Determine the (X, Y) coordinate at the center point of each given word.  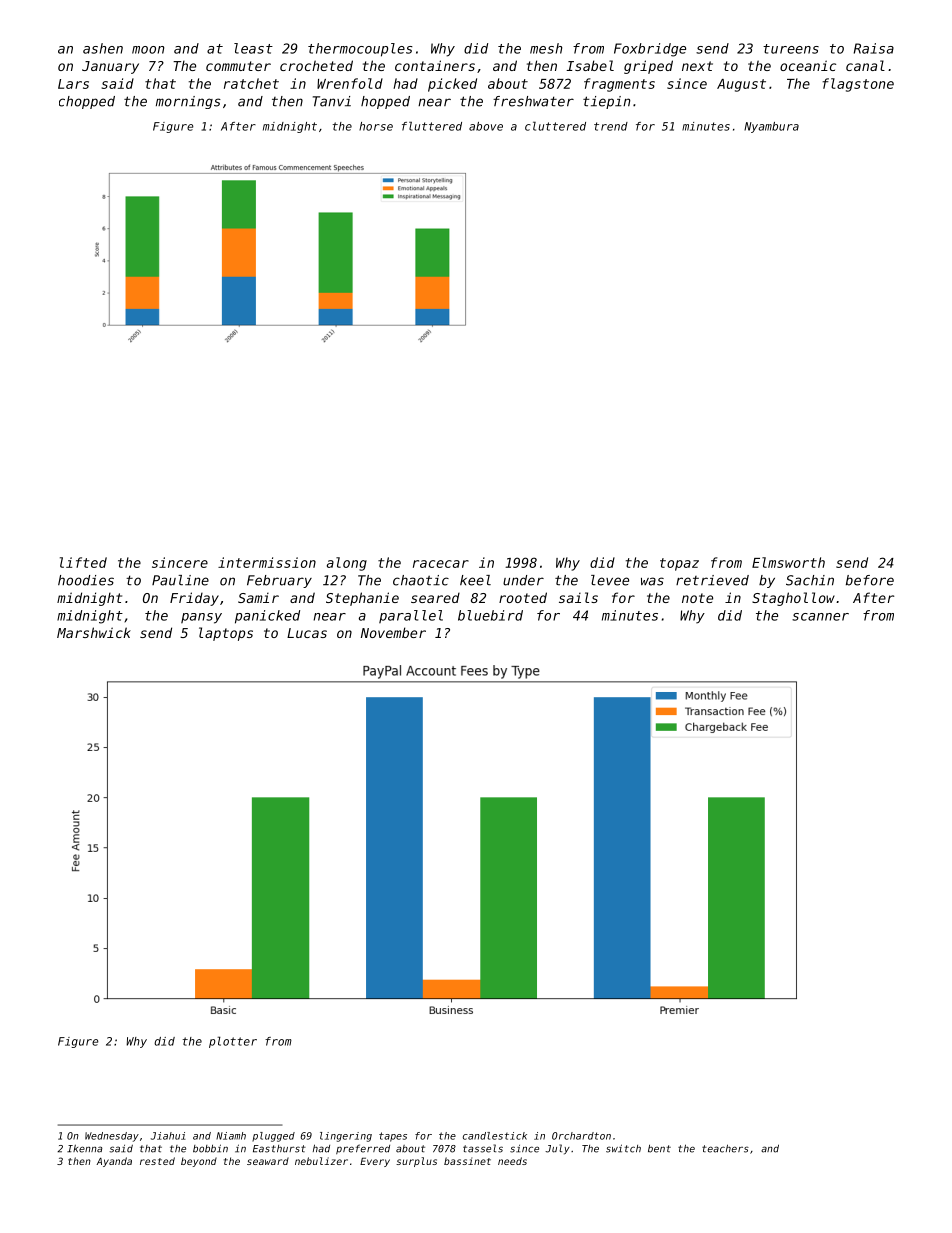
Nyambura (771, 127)
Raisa (874, 48)
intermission (267, 562)
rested (157, 1161)
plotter (233, 1042)
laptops (226, 634)
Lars (73, 84)
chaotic (421, 580)
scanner (820, 617)
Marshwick (94, 632)
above (486, 126)
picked (452, 85)
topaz (679, 564)
